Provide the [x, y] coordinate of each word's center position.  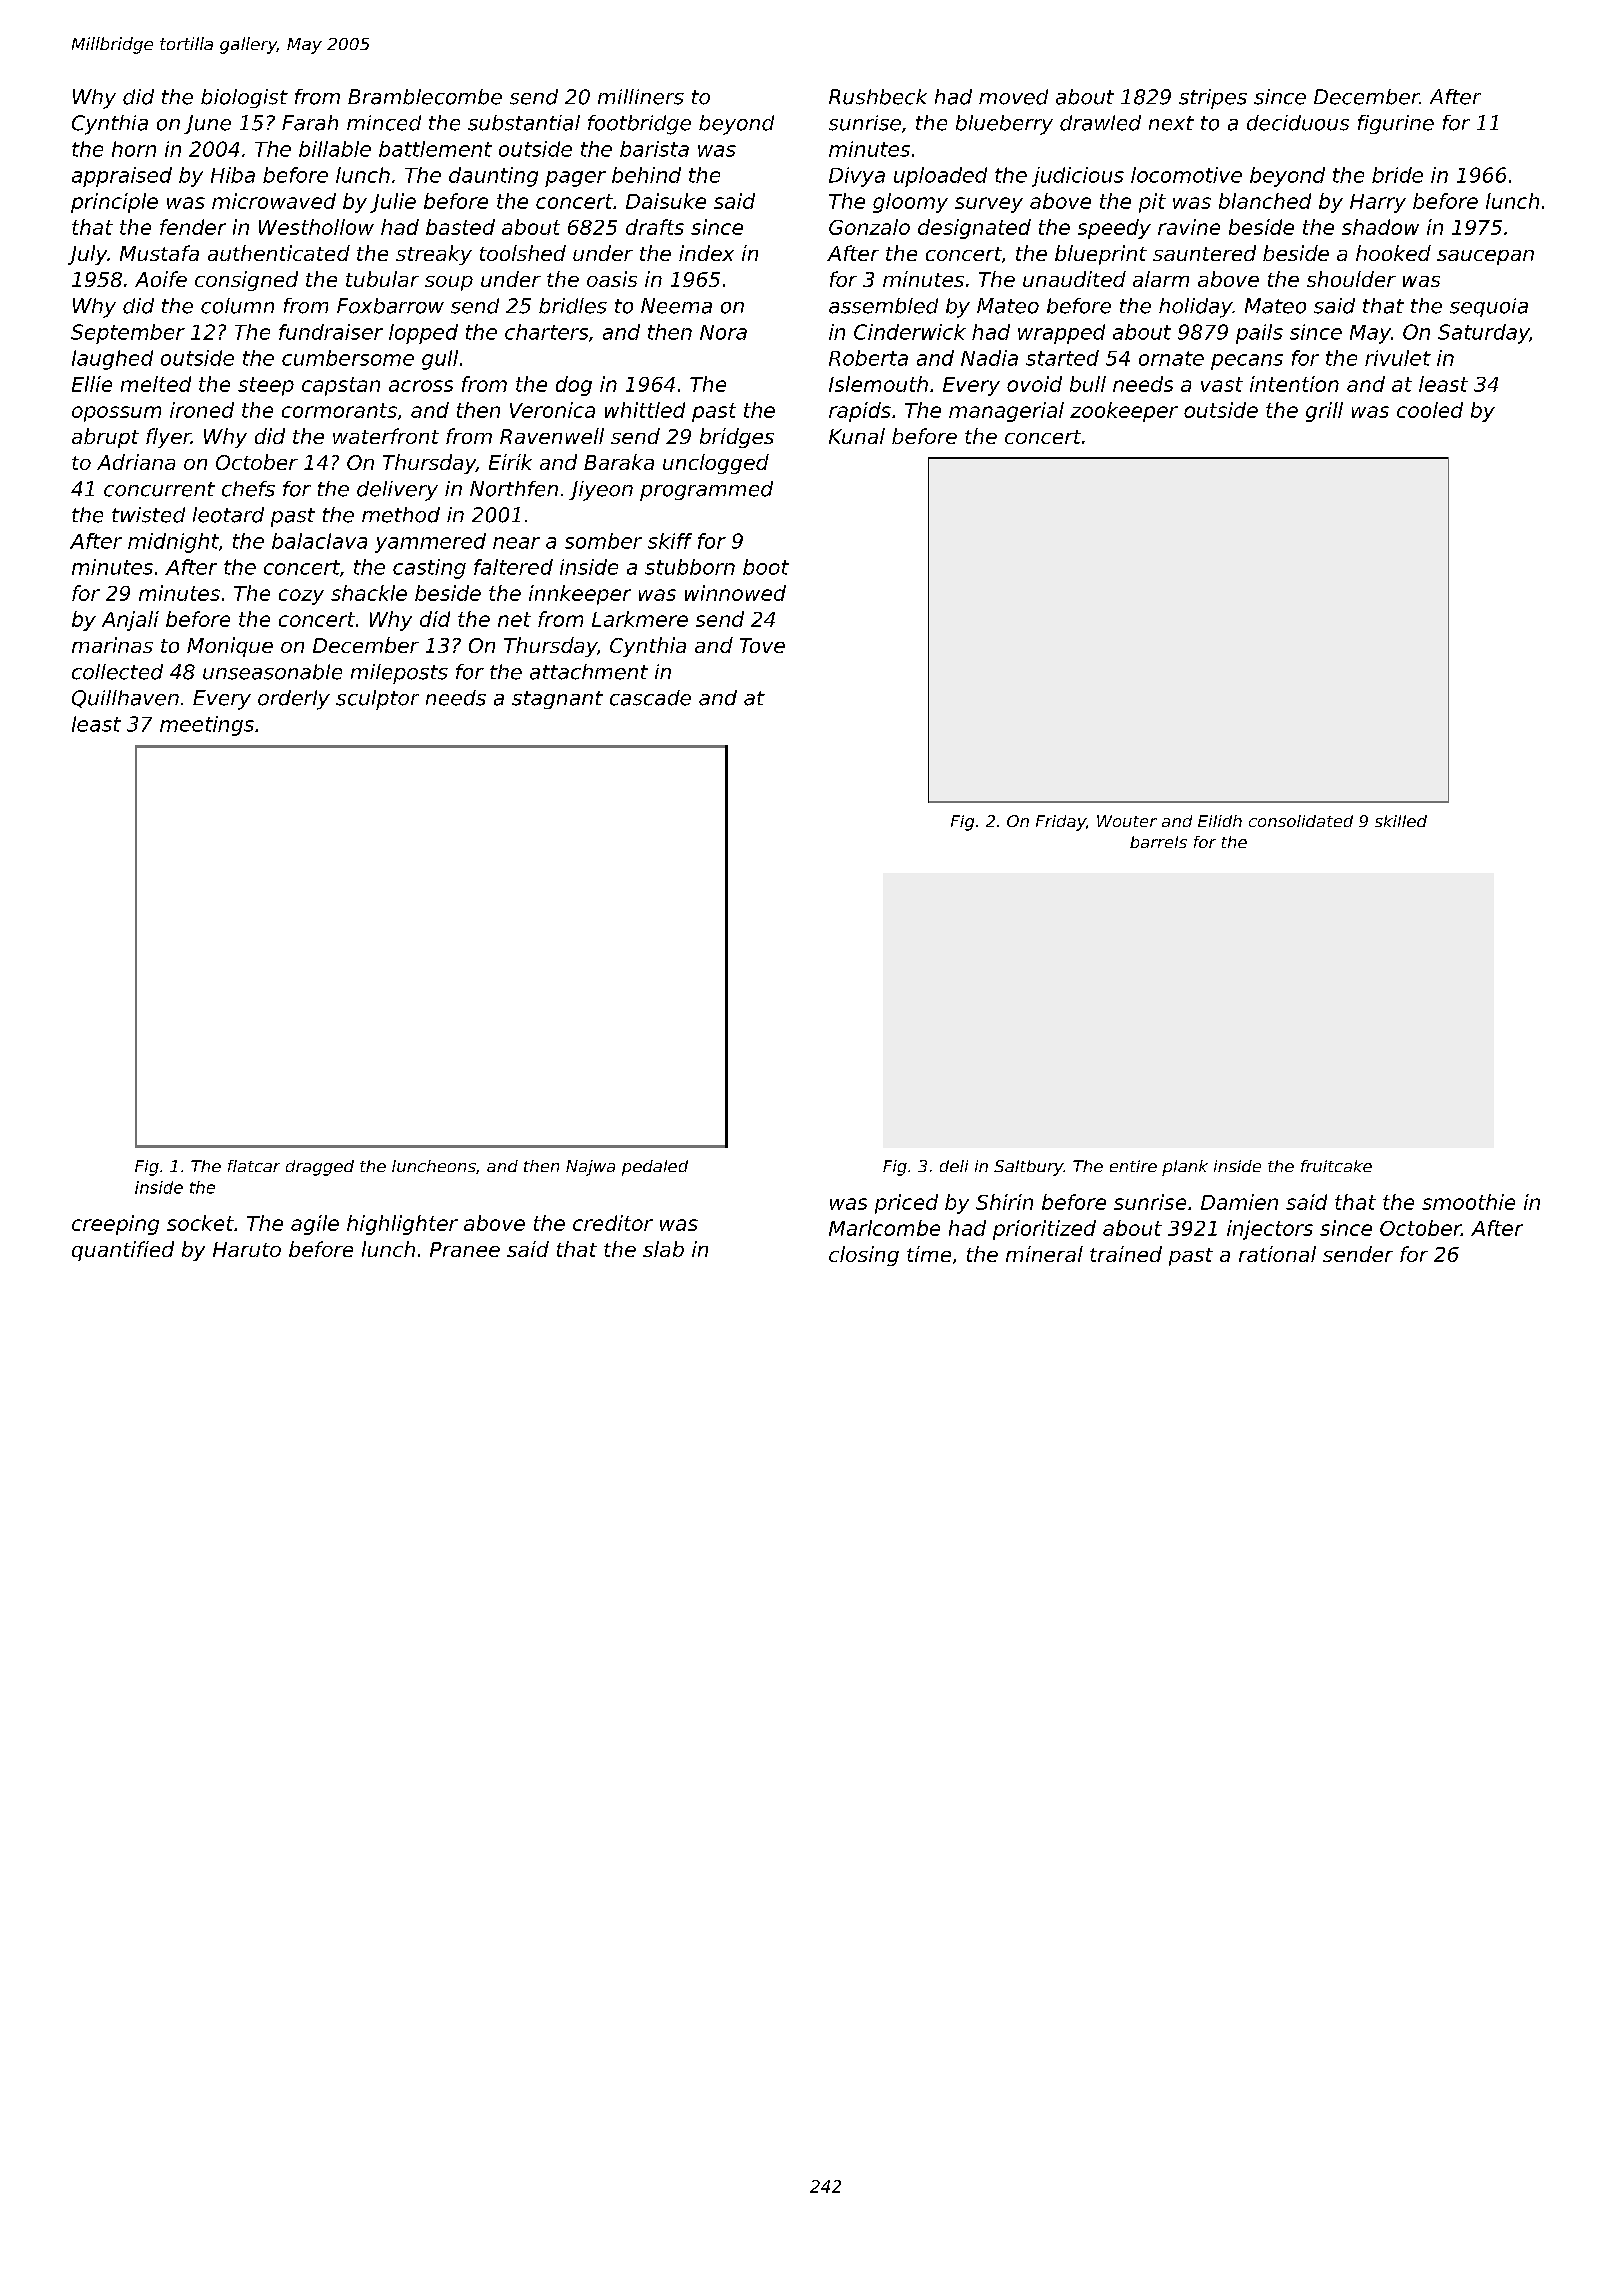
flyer [168, 438]
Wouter [1127, 821]
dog [574, 386]
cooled [1430, 410]
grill [1324, 412]
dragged [320, 1168]
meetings [207, 726]
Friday [1061, 823]
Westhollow [316, 227]
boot [766, 567]
